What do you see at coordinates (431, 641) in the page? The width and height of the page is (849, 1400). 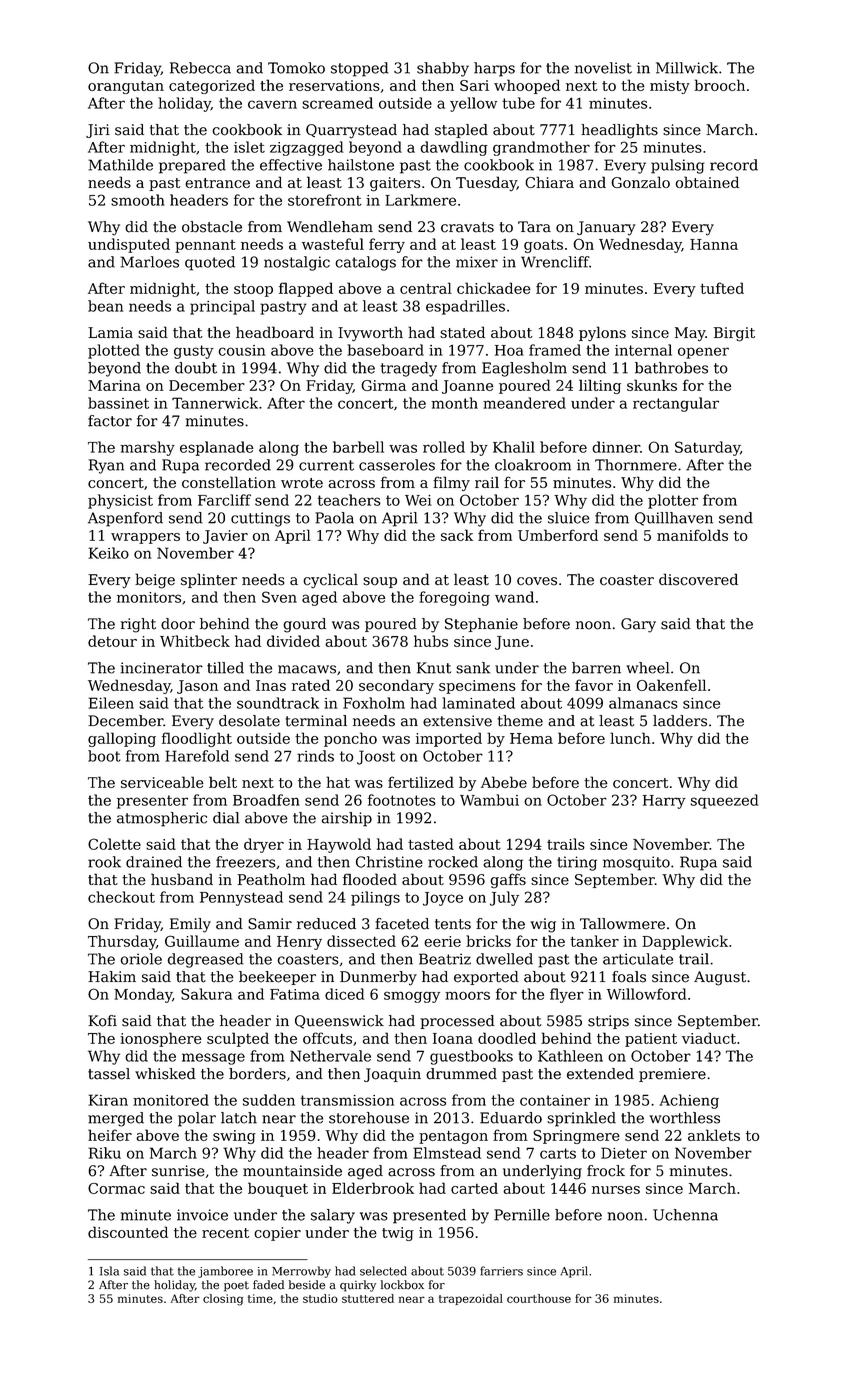 I see `hubs` at bounding box center [431, 641].
